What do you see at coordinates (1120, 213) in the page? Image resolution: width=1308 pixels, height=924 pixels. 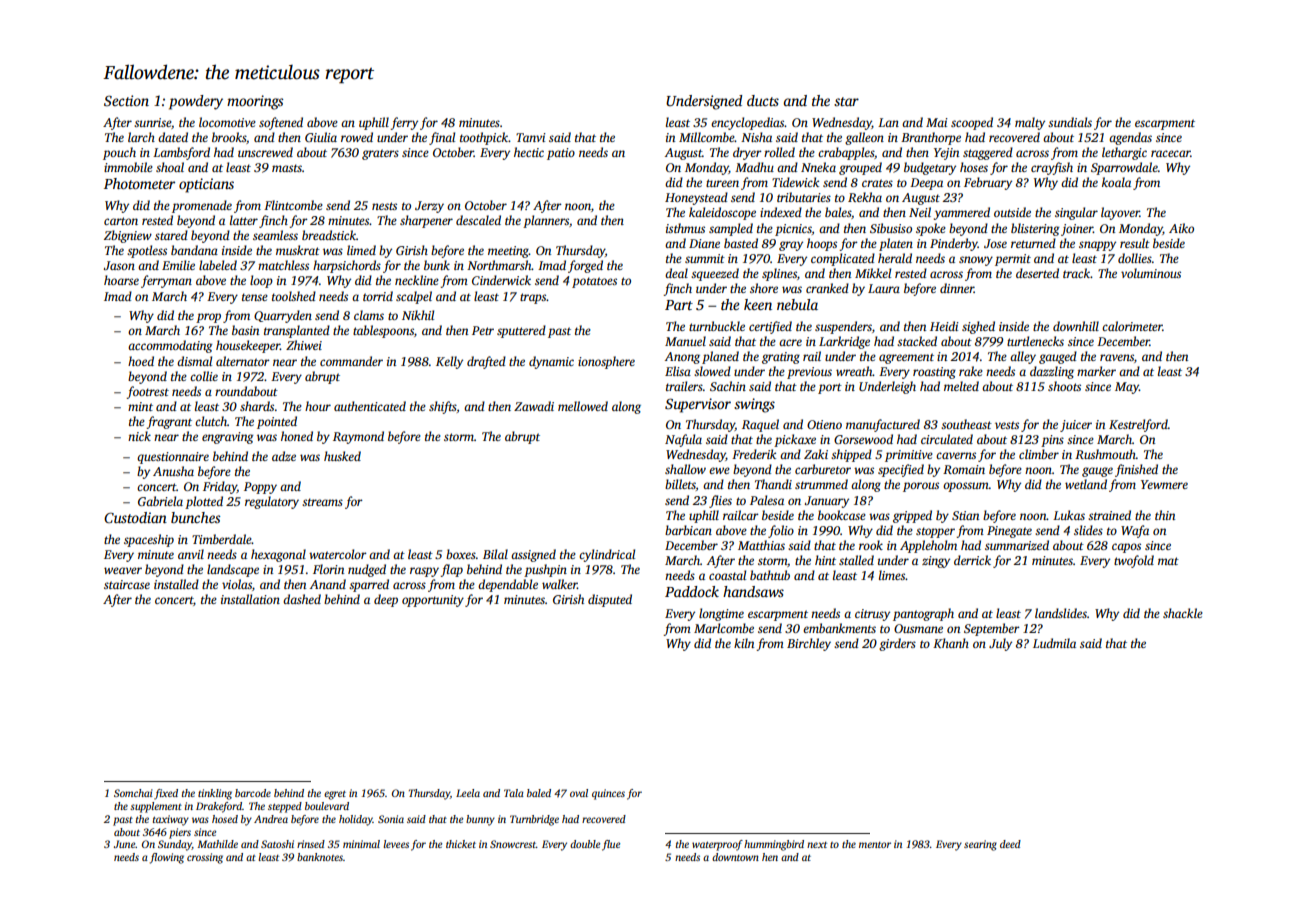 I see `layover` at bounding box center [1120, 213].
